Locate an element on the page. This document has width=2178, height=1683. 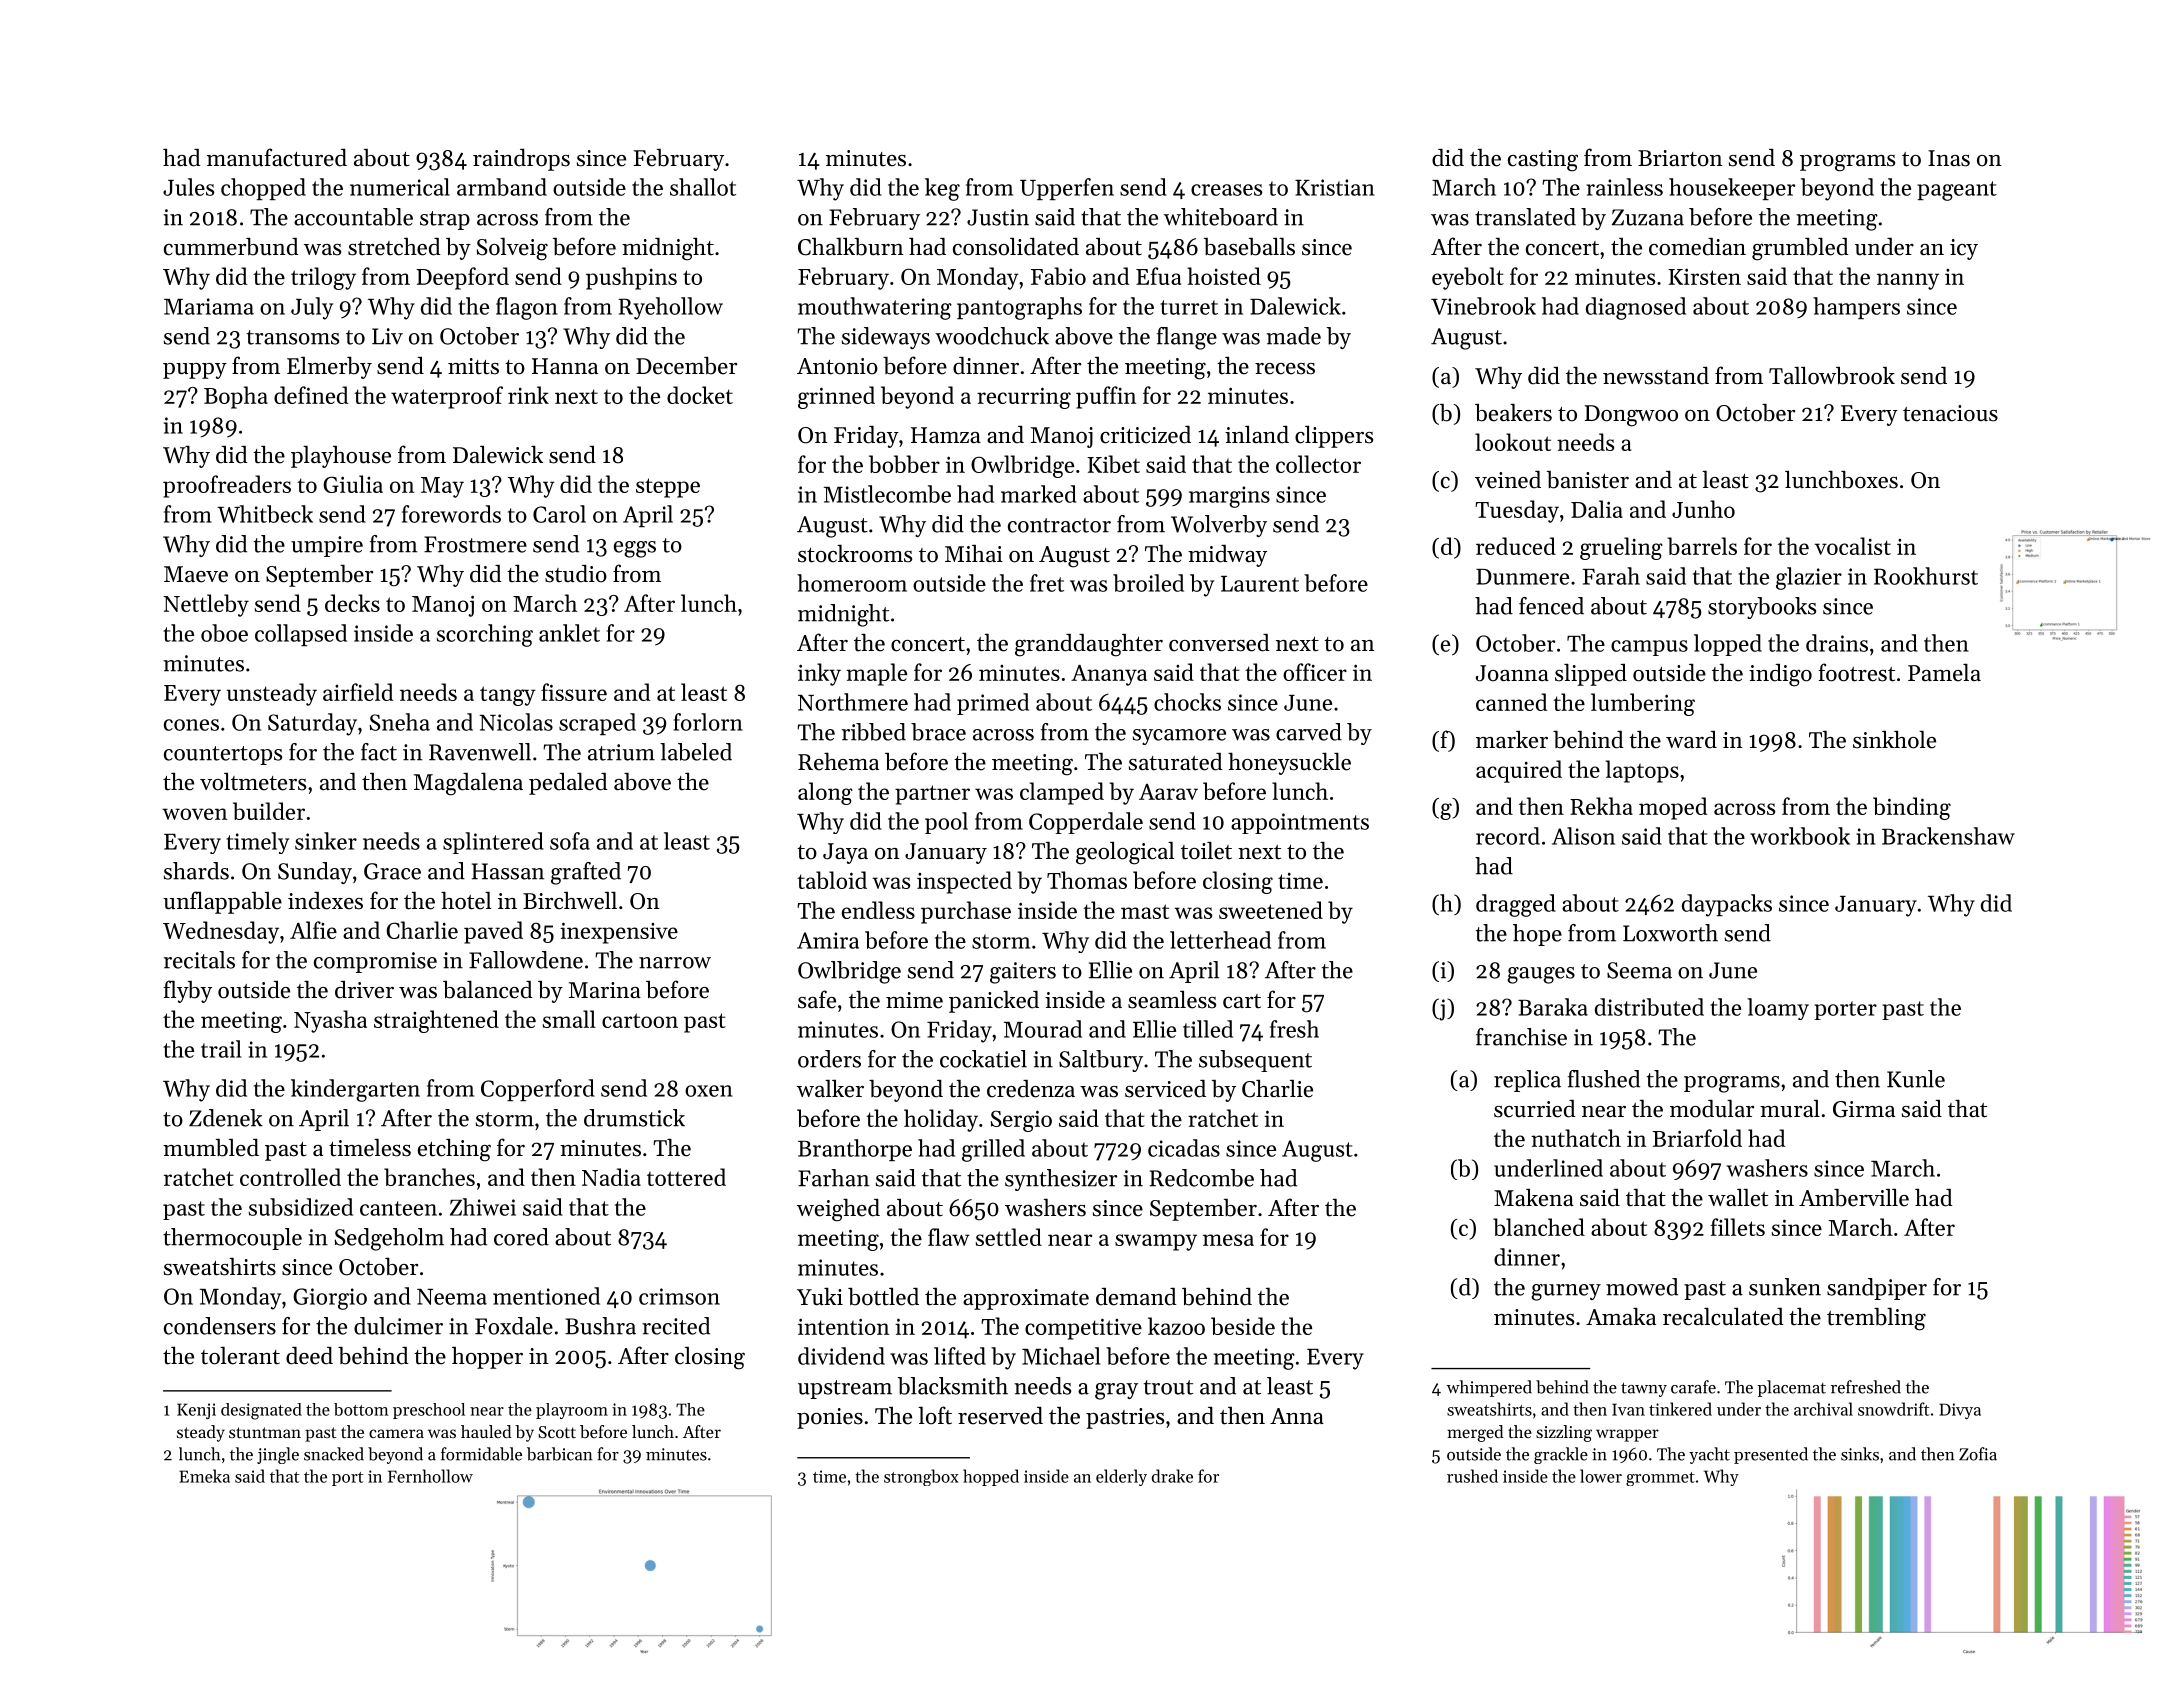
etching is located at coordinates (454, 1150).
